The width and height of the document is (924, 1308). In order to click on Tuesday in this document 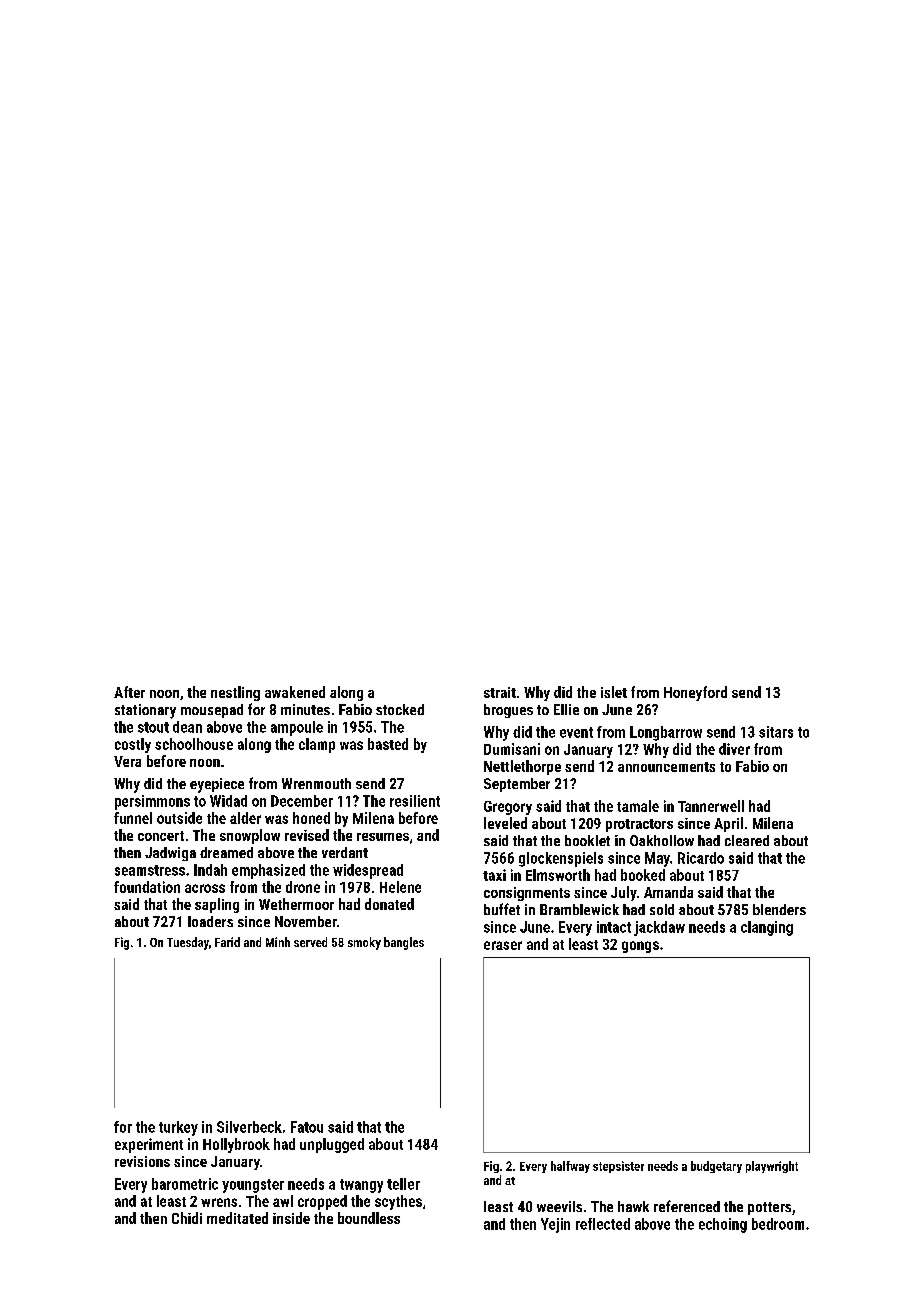, I will do `click(188, 943)`.
